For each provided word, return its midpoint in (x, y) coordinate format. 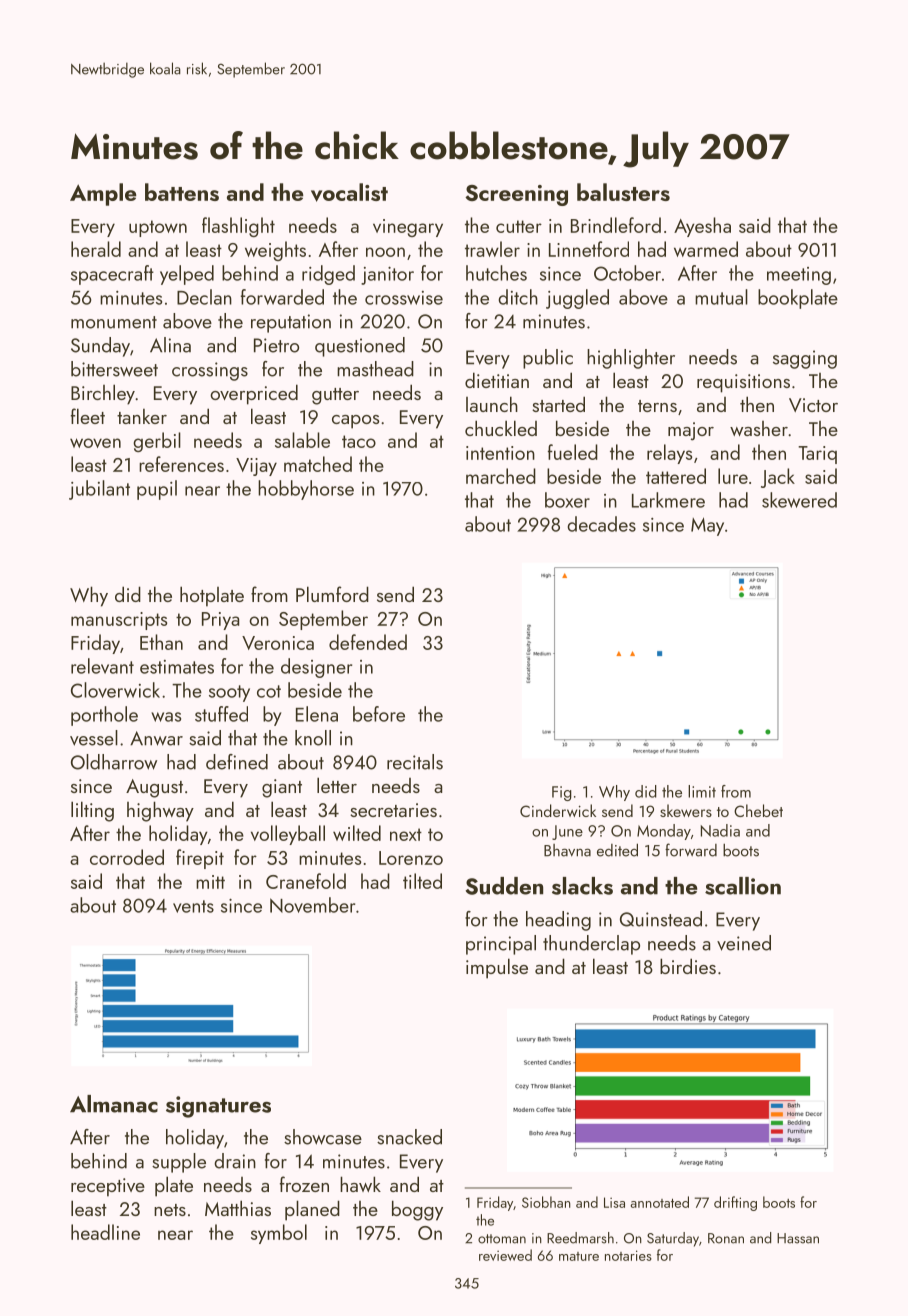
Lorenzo (411, 858)
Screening (516, 195)
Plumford (332, 594)
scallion (743, 886)
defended (368, 642)
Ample (103, 194)
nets (170, 1210)
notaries (628, 1255)
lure (733, 476)
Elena (317, 714)
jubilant (99, 490)
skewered (799, 500)
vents (193, 906)
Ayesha (702, 227)
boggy (417, 1210)
